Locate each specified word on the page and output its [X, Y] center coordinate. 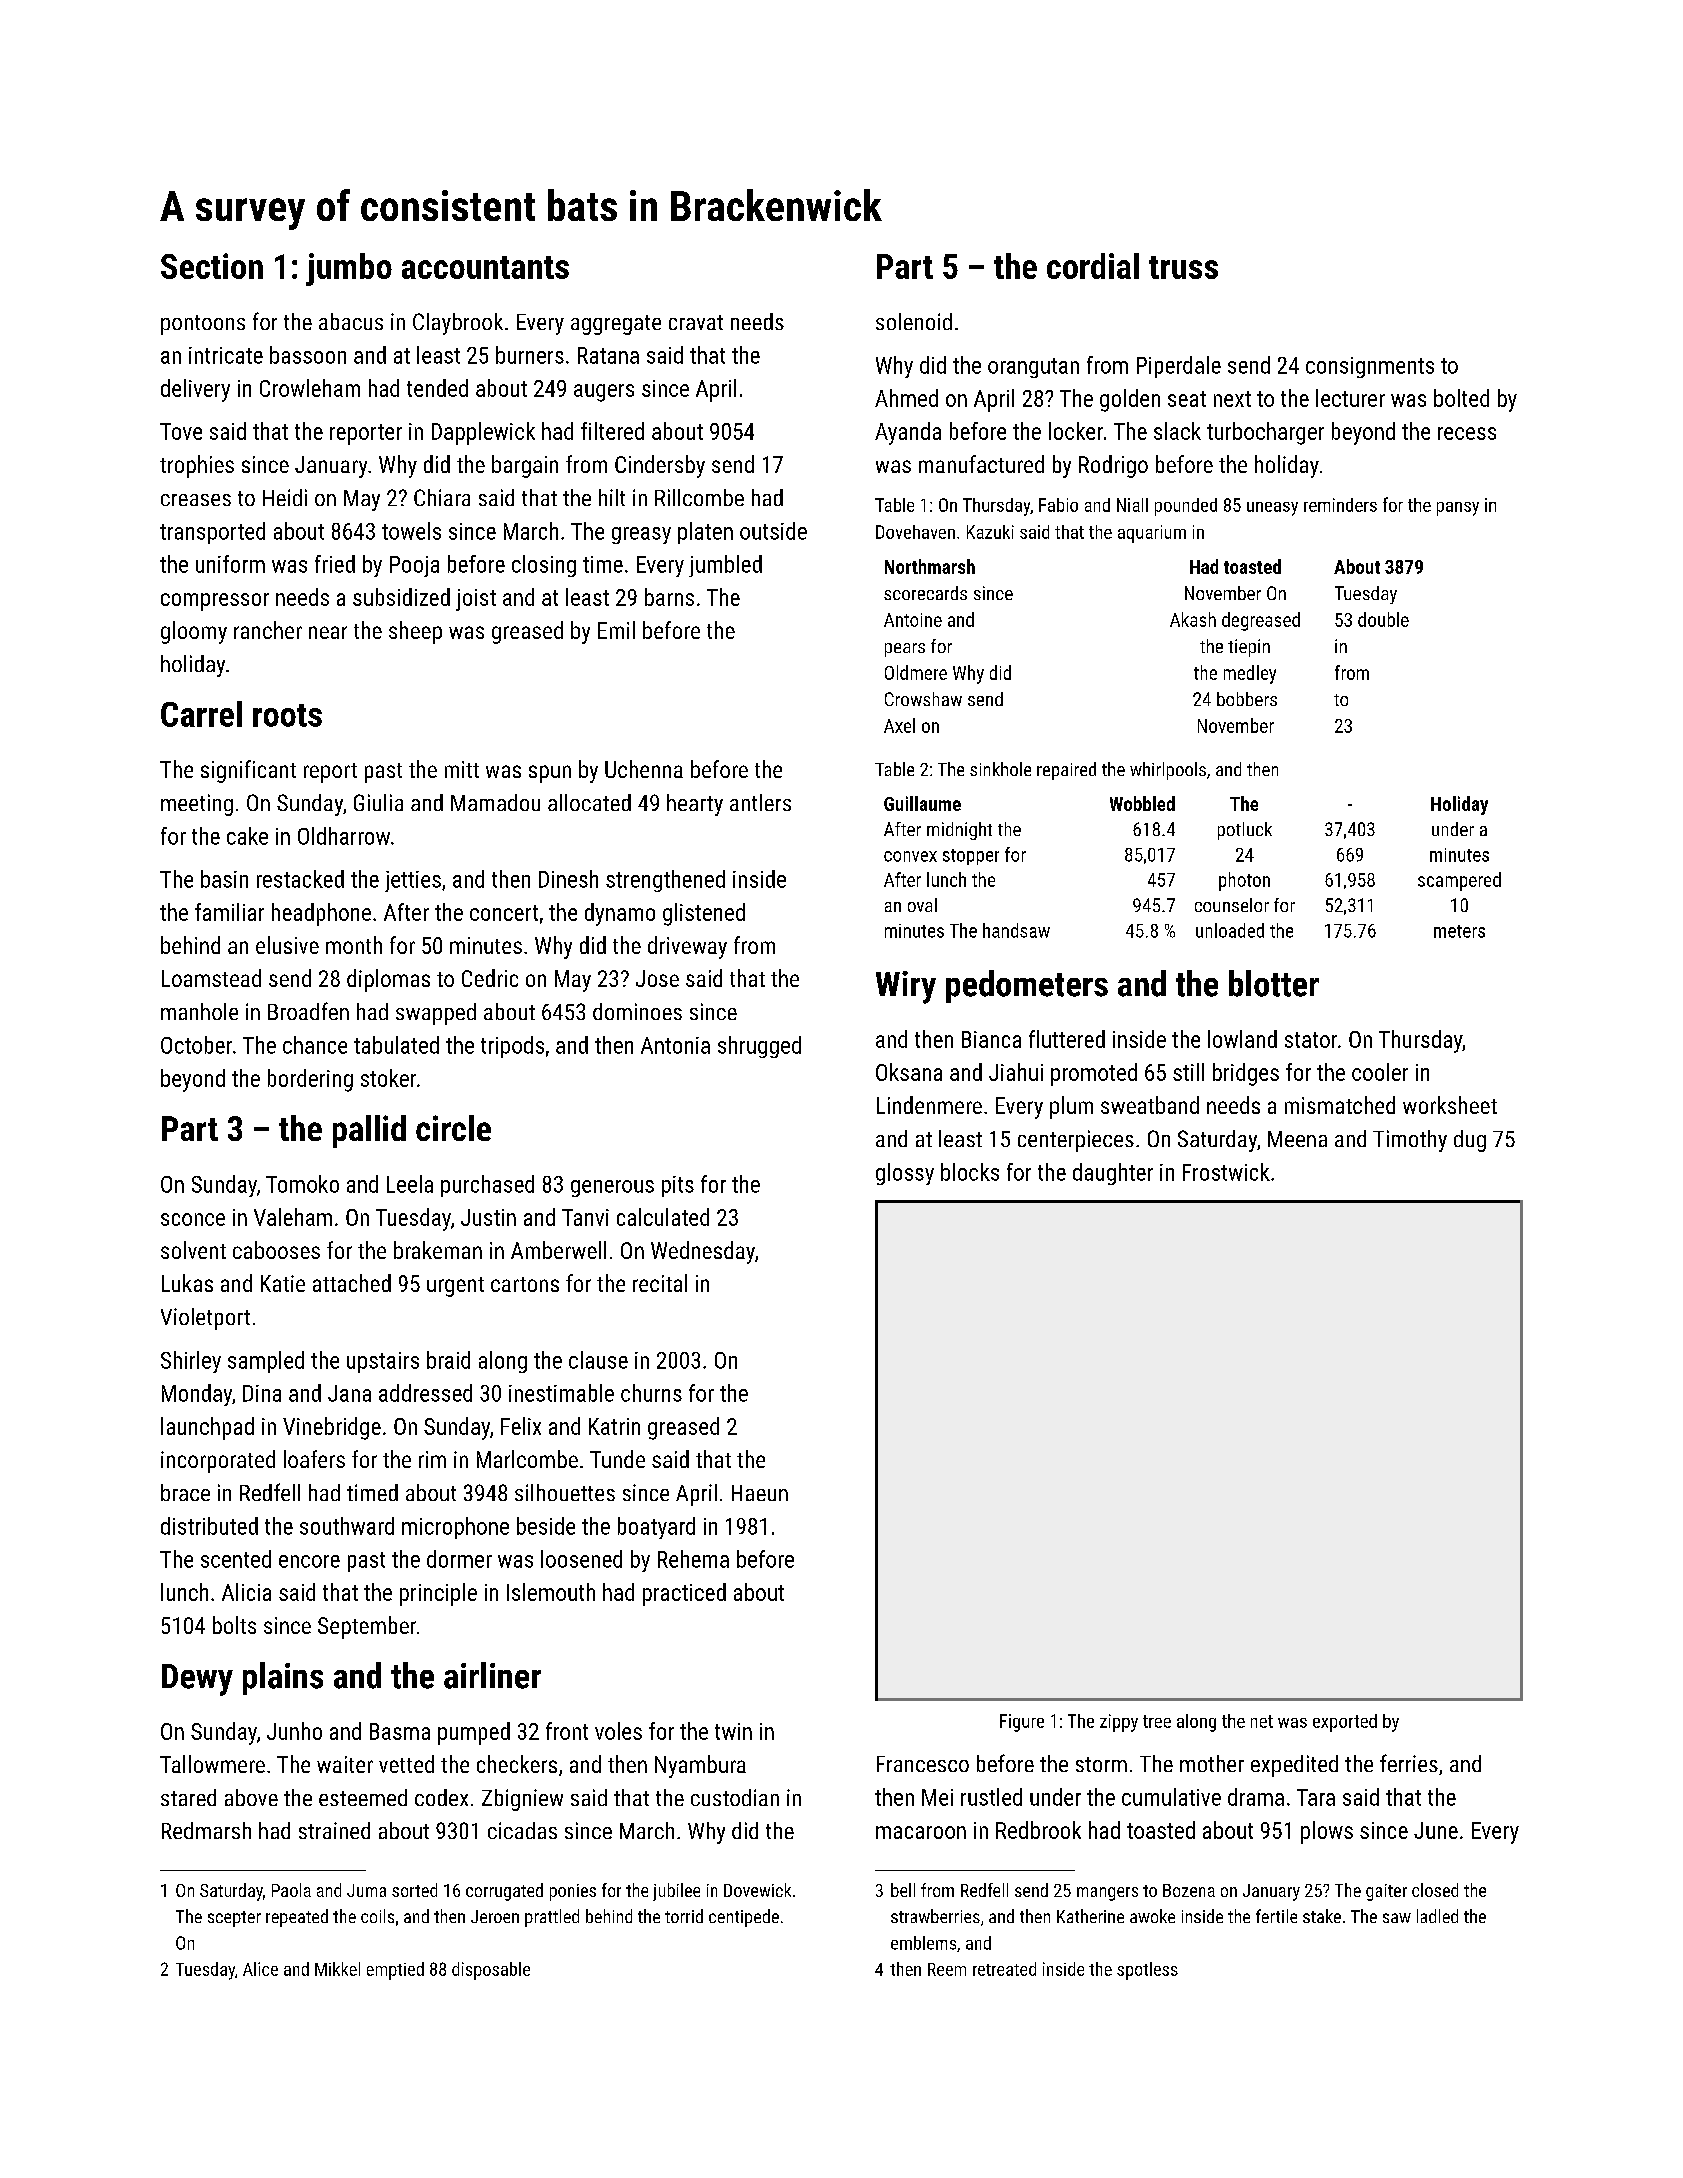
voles [618, 1731]
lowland [1242, 1039]
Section [212, 266]
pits [678, 1186]
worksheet [1450, 1105]
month [354, 945]
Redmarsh [206, 1830]
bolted [1461, 398]
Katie [283, 1283]
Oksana [909, 1072]
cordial [1093, 266]
